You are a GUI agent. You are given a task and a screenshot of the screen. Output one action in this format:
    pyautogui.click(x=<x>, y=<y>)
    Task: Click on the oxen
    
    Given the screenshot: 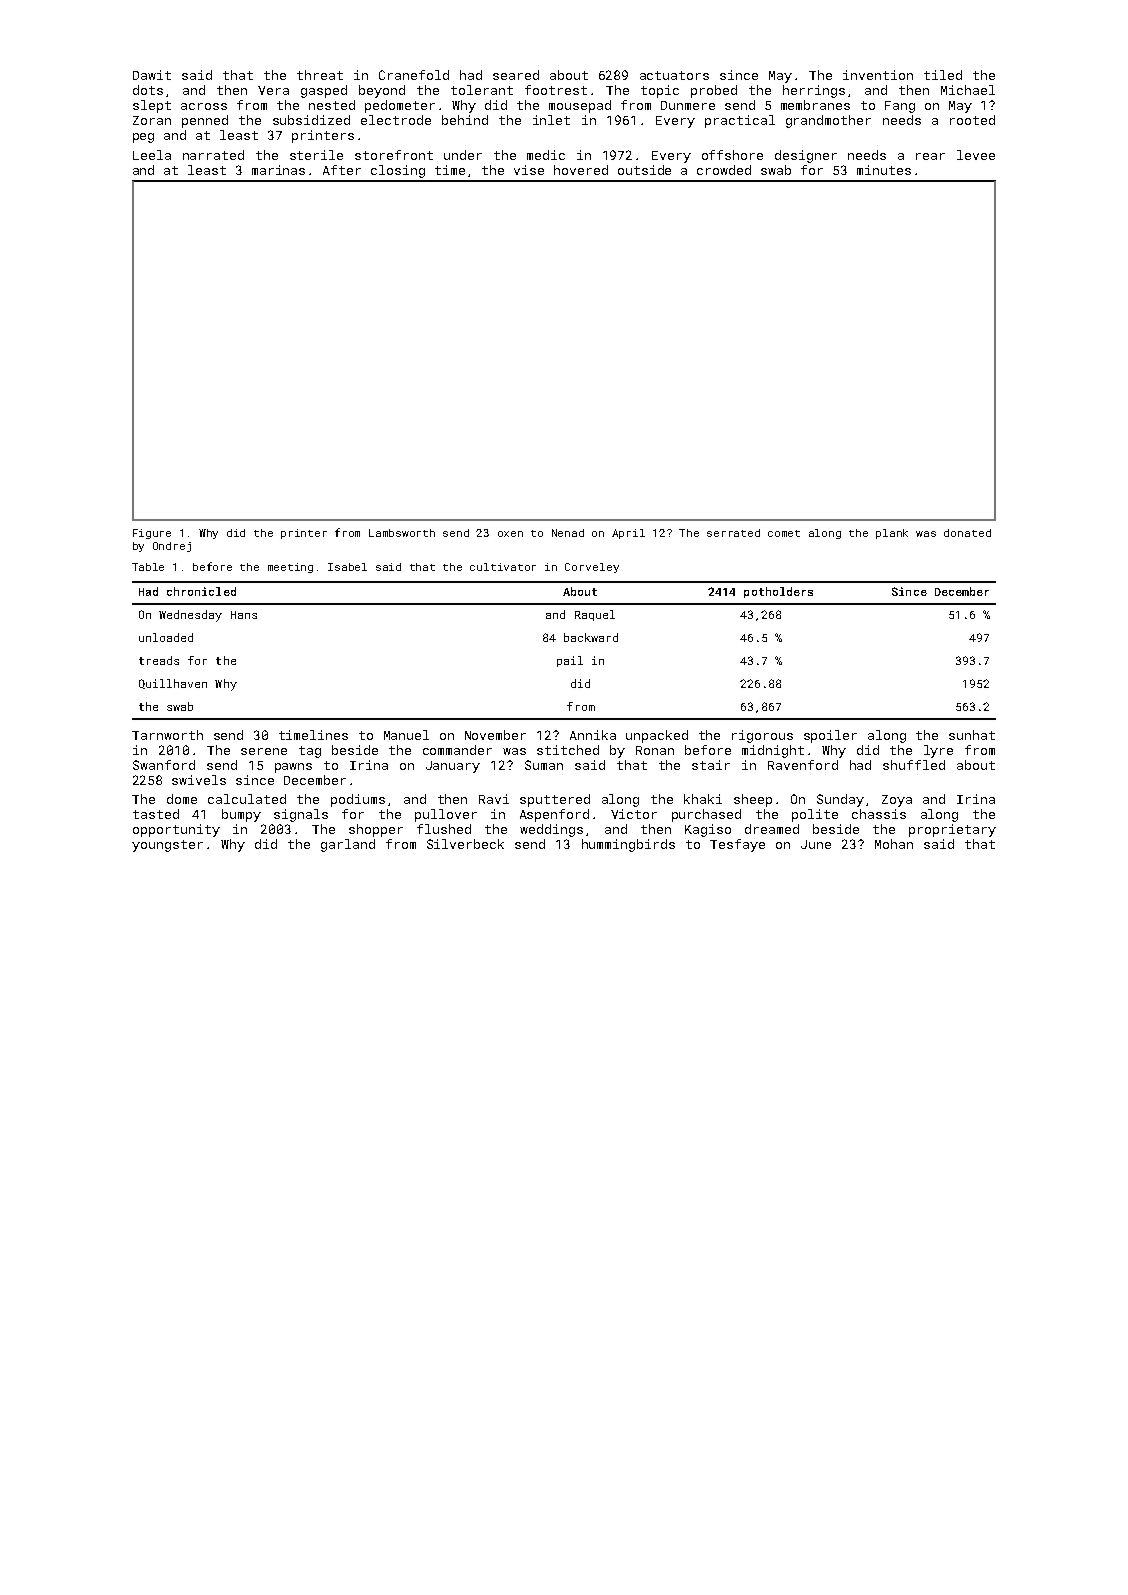 What is the action you would take?
    pyautogui.click(x=510, y=534)
